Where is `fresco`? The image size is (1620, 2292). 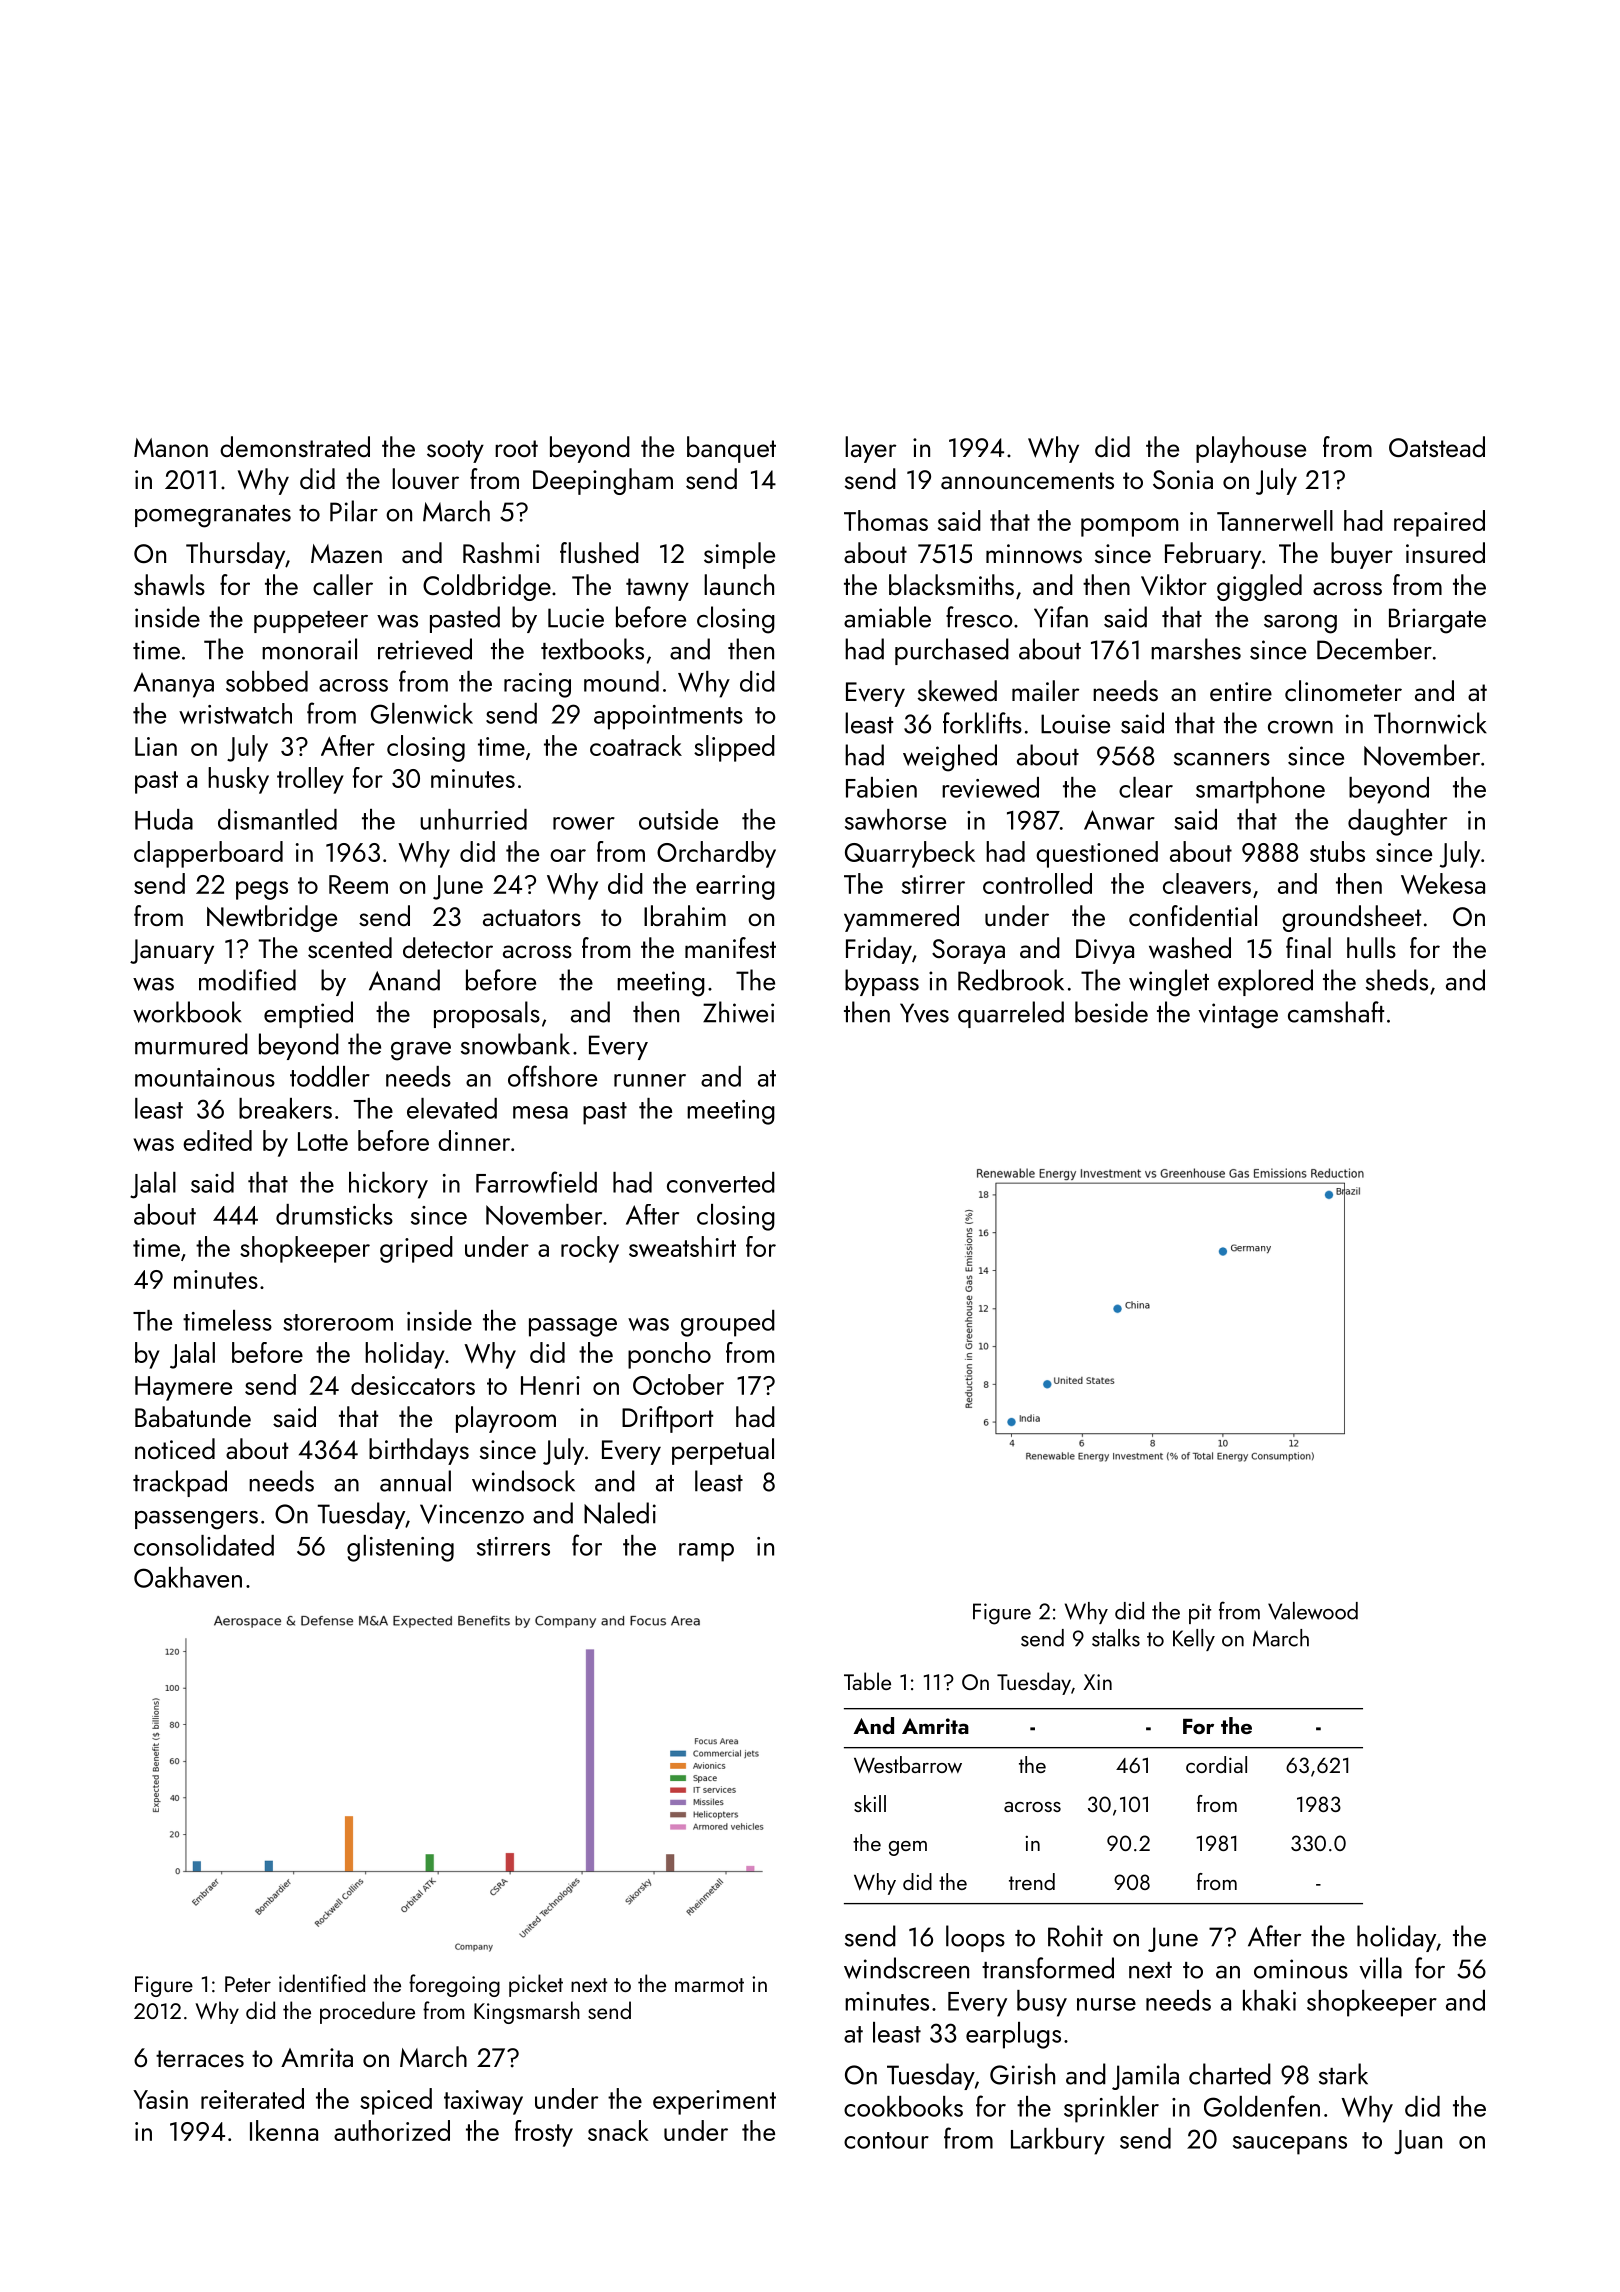 fresco is located at coordinates (979, 617).
